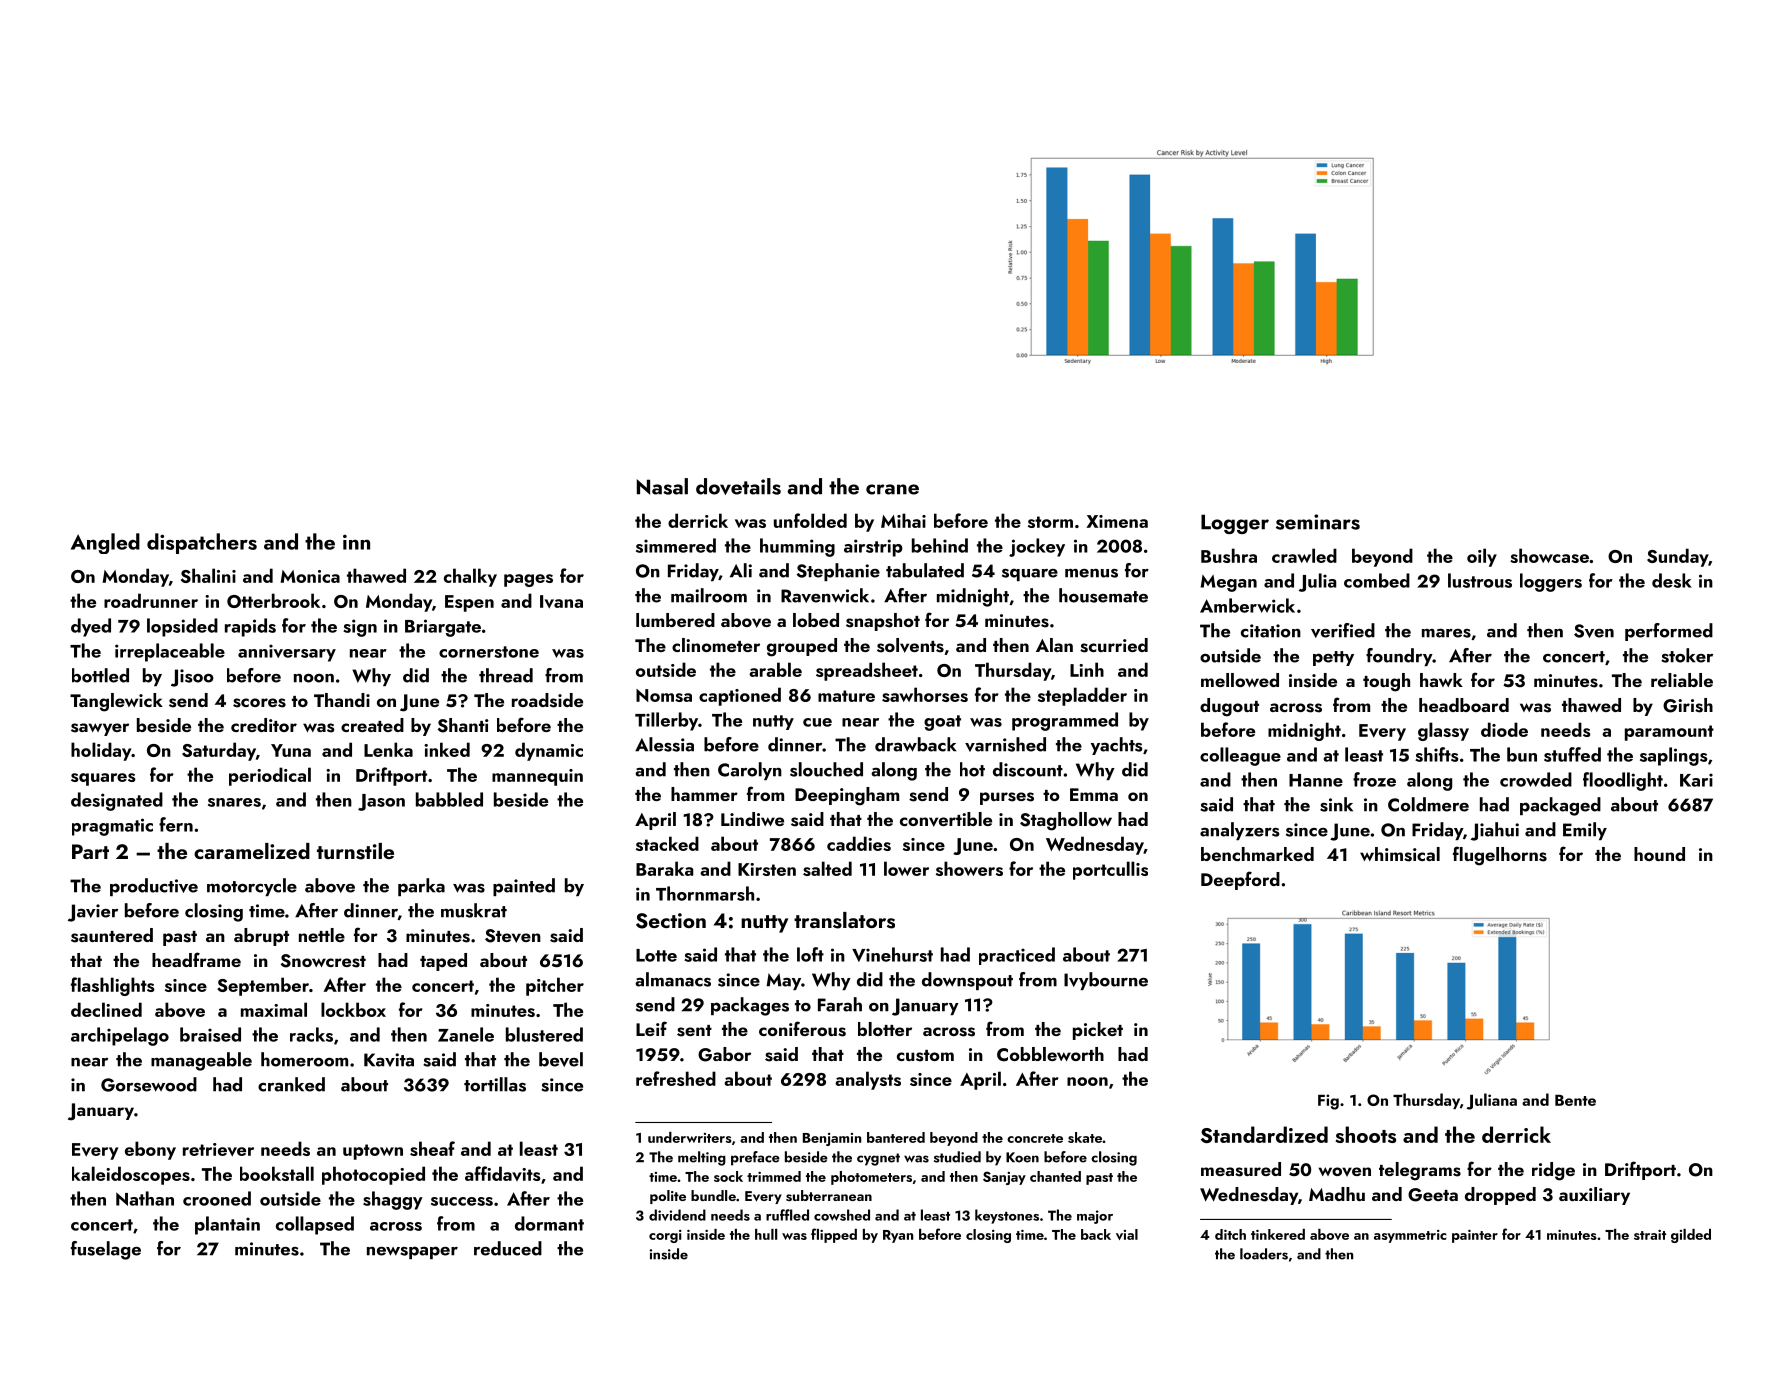  What do you see at coordinates (1333, 658) in the image?
I see `petty` at bounding box center [1333, 658].
